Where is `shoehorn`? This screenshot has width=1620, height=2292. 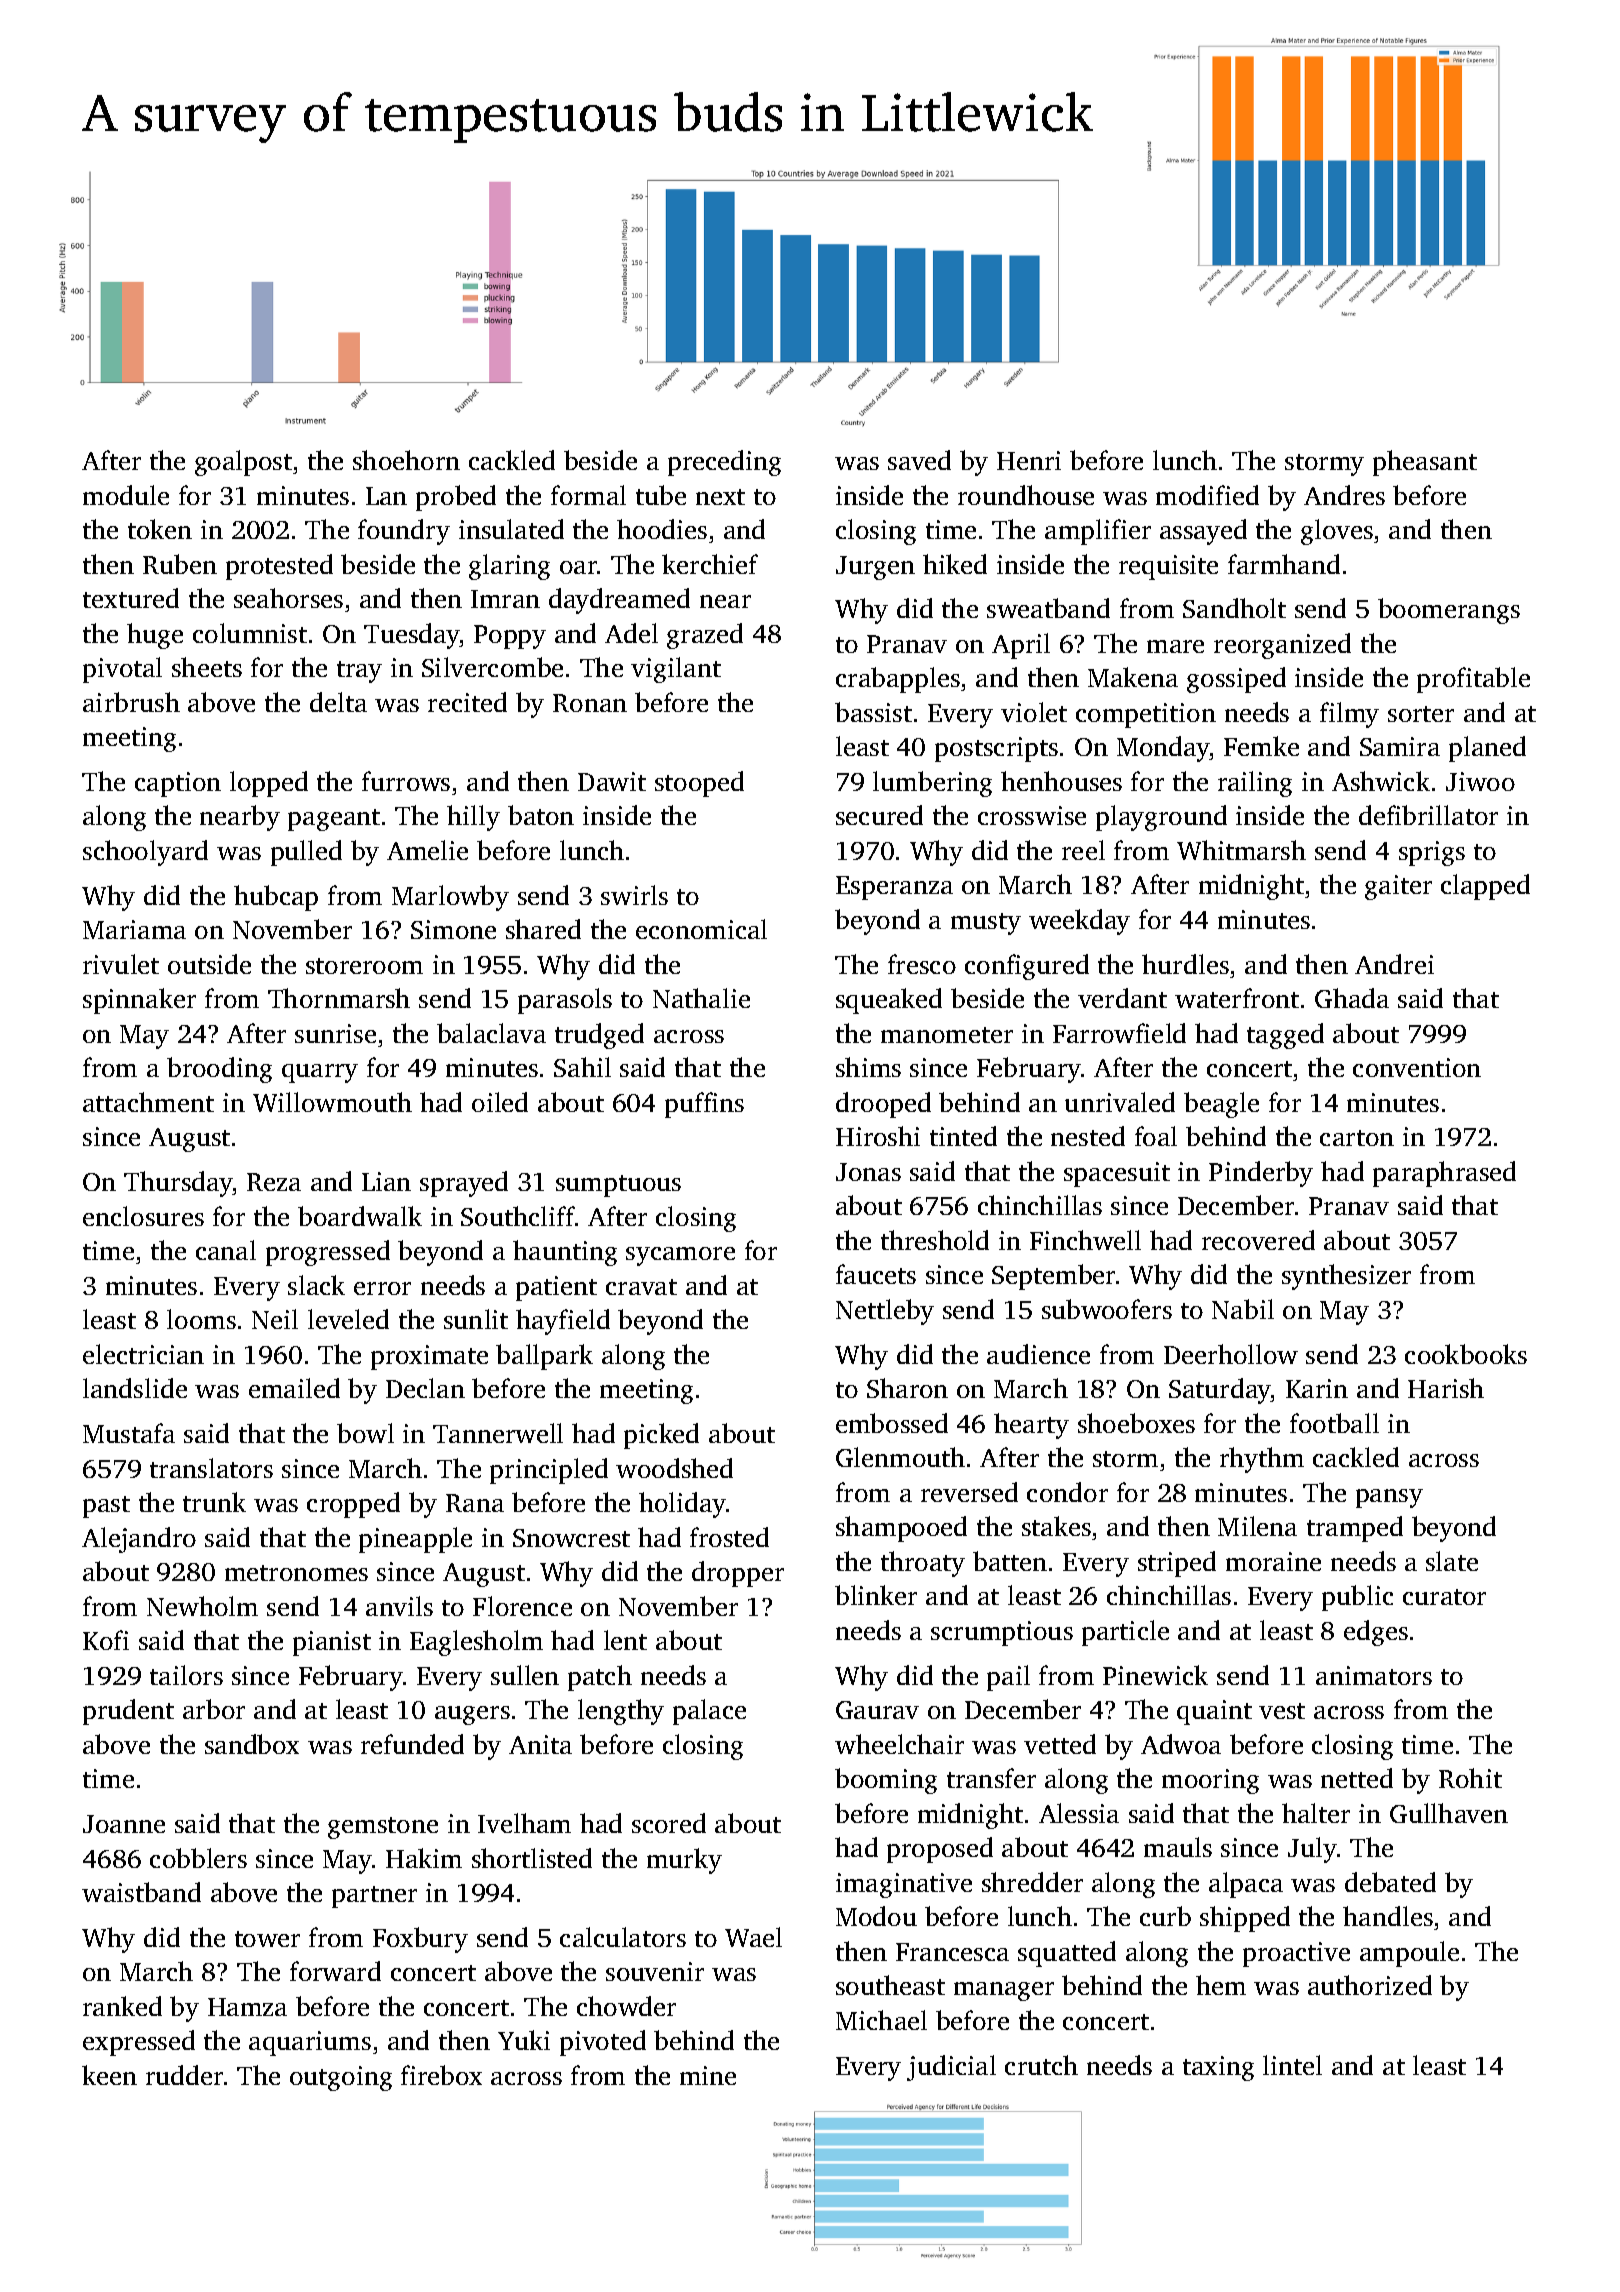 shoehorn is located at coordinates (406, 460).
